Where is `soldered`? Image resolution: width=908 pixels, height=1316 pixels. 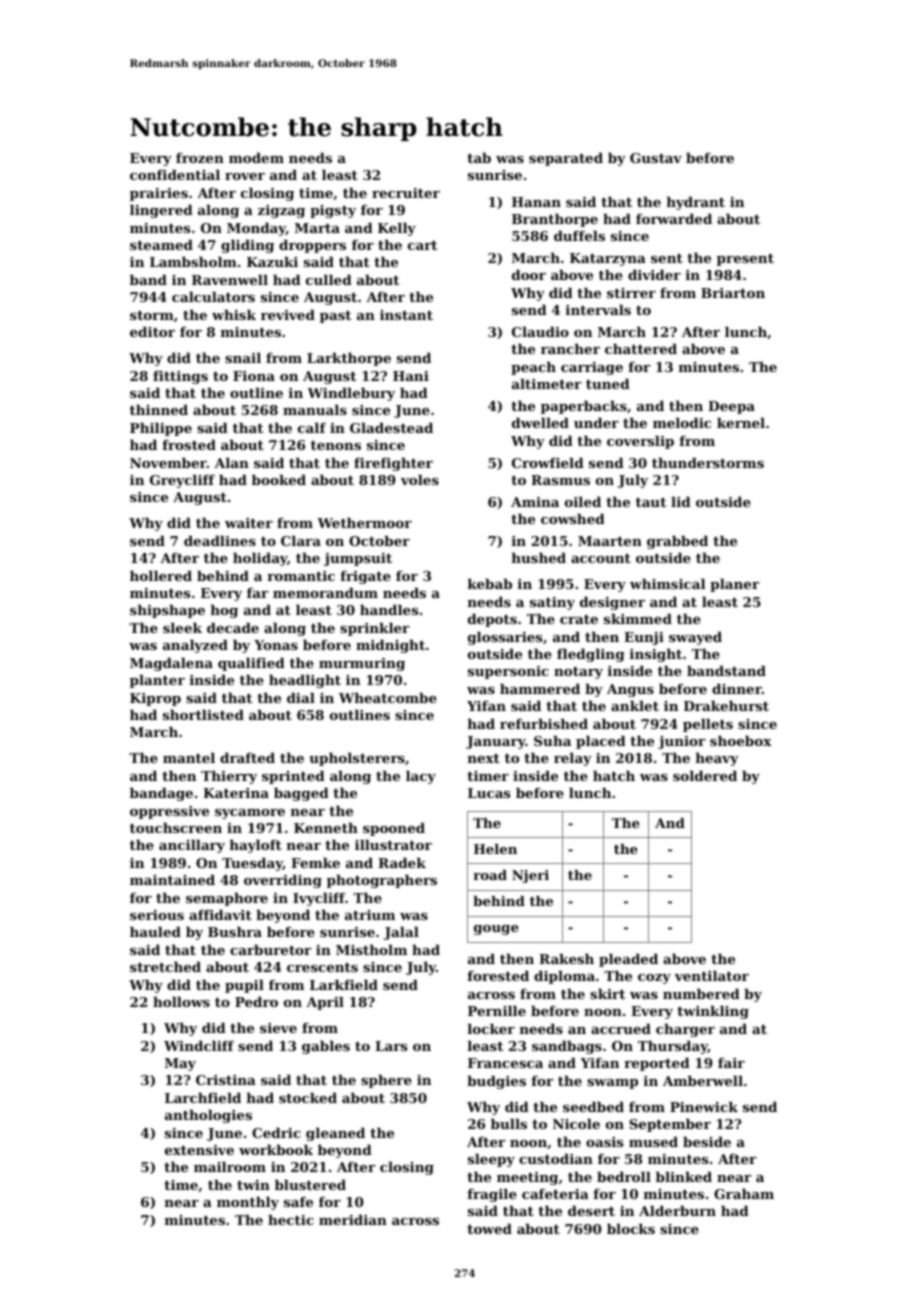
soldered is located at coordinates (705, 775).
